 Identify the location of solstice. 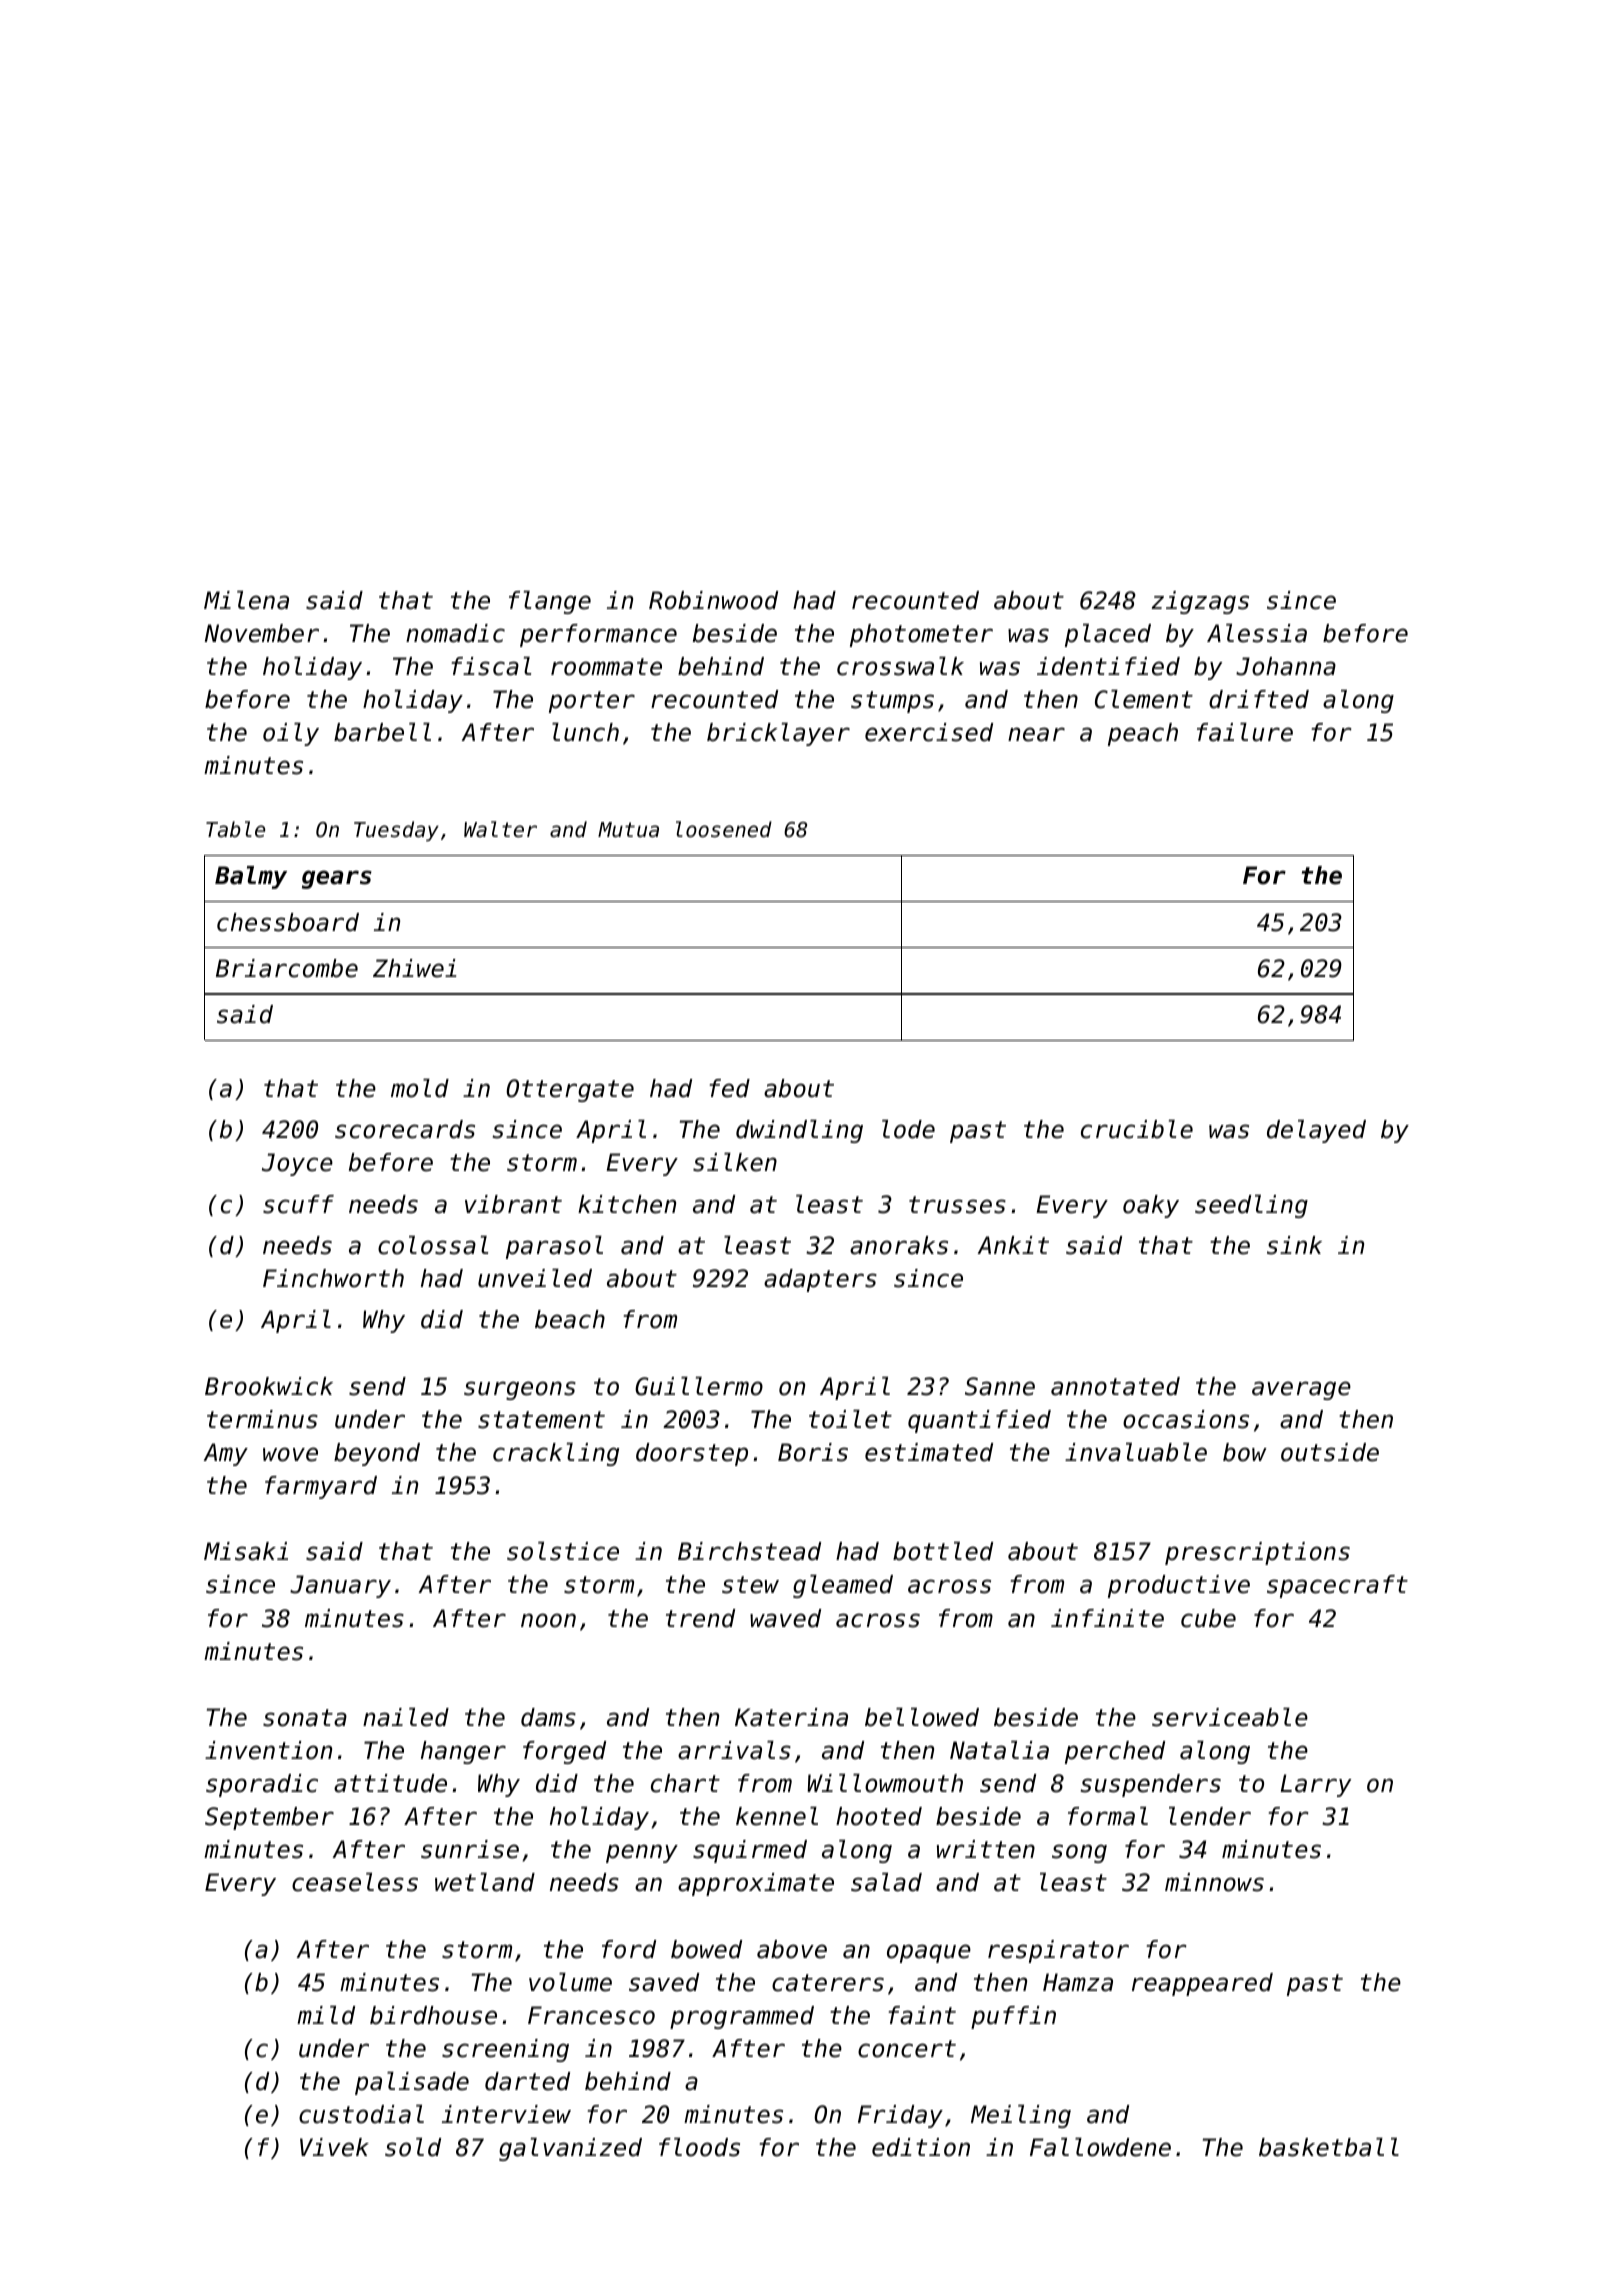
(563, 1551).
